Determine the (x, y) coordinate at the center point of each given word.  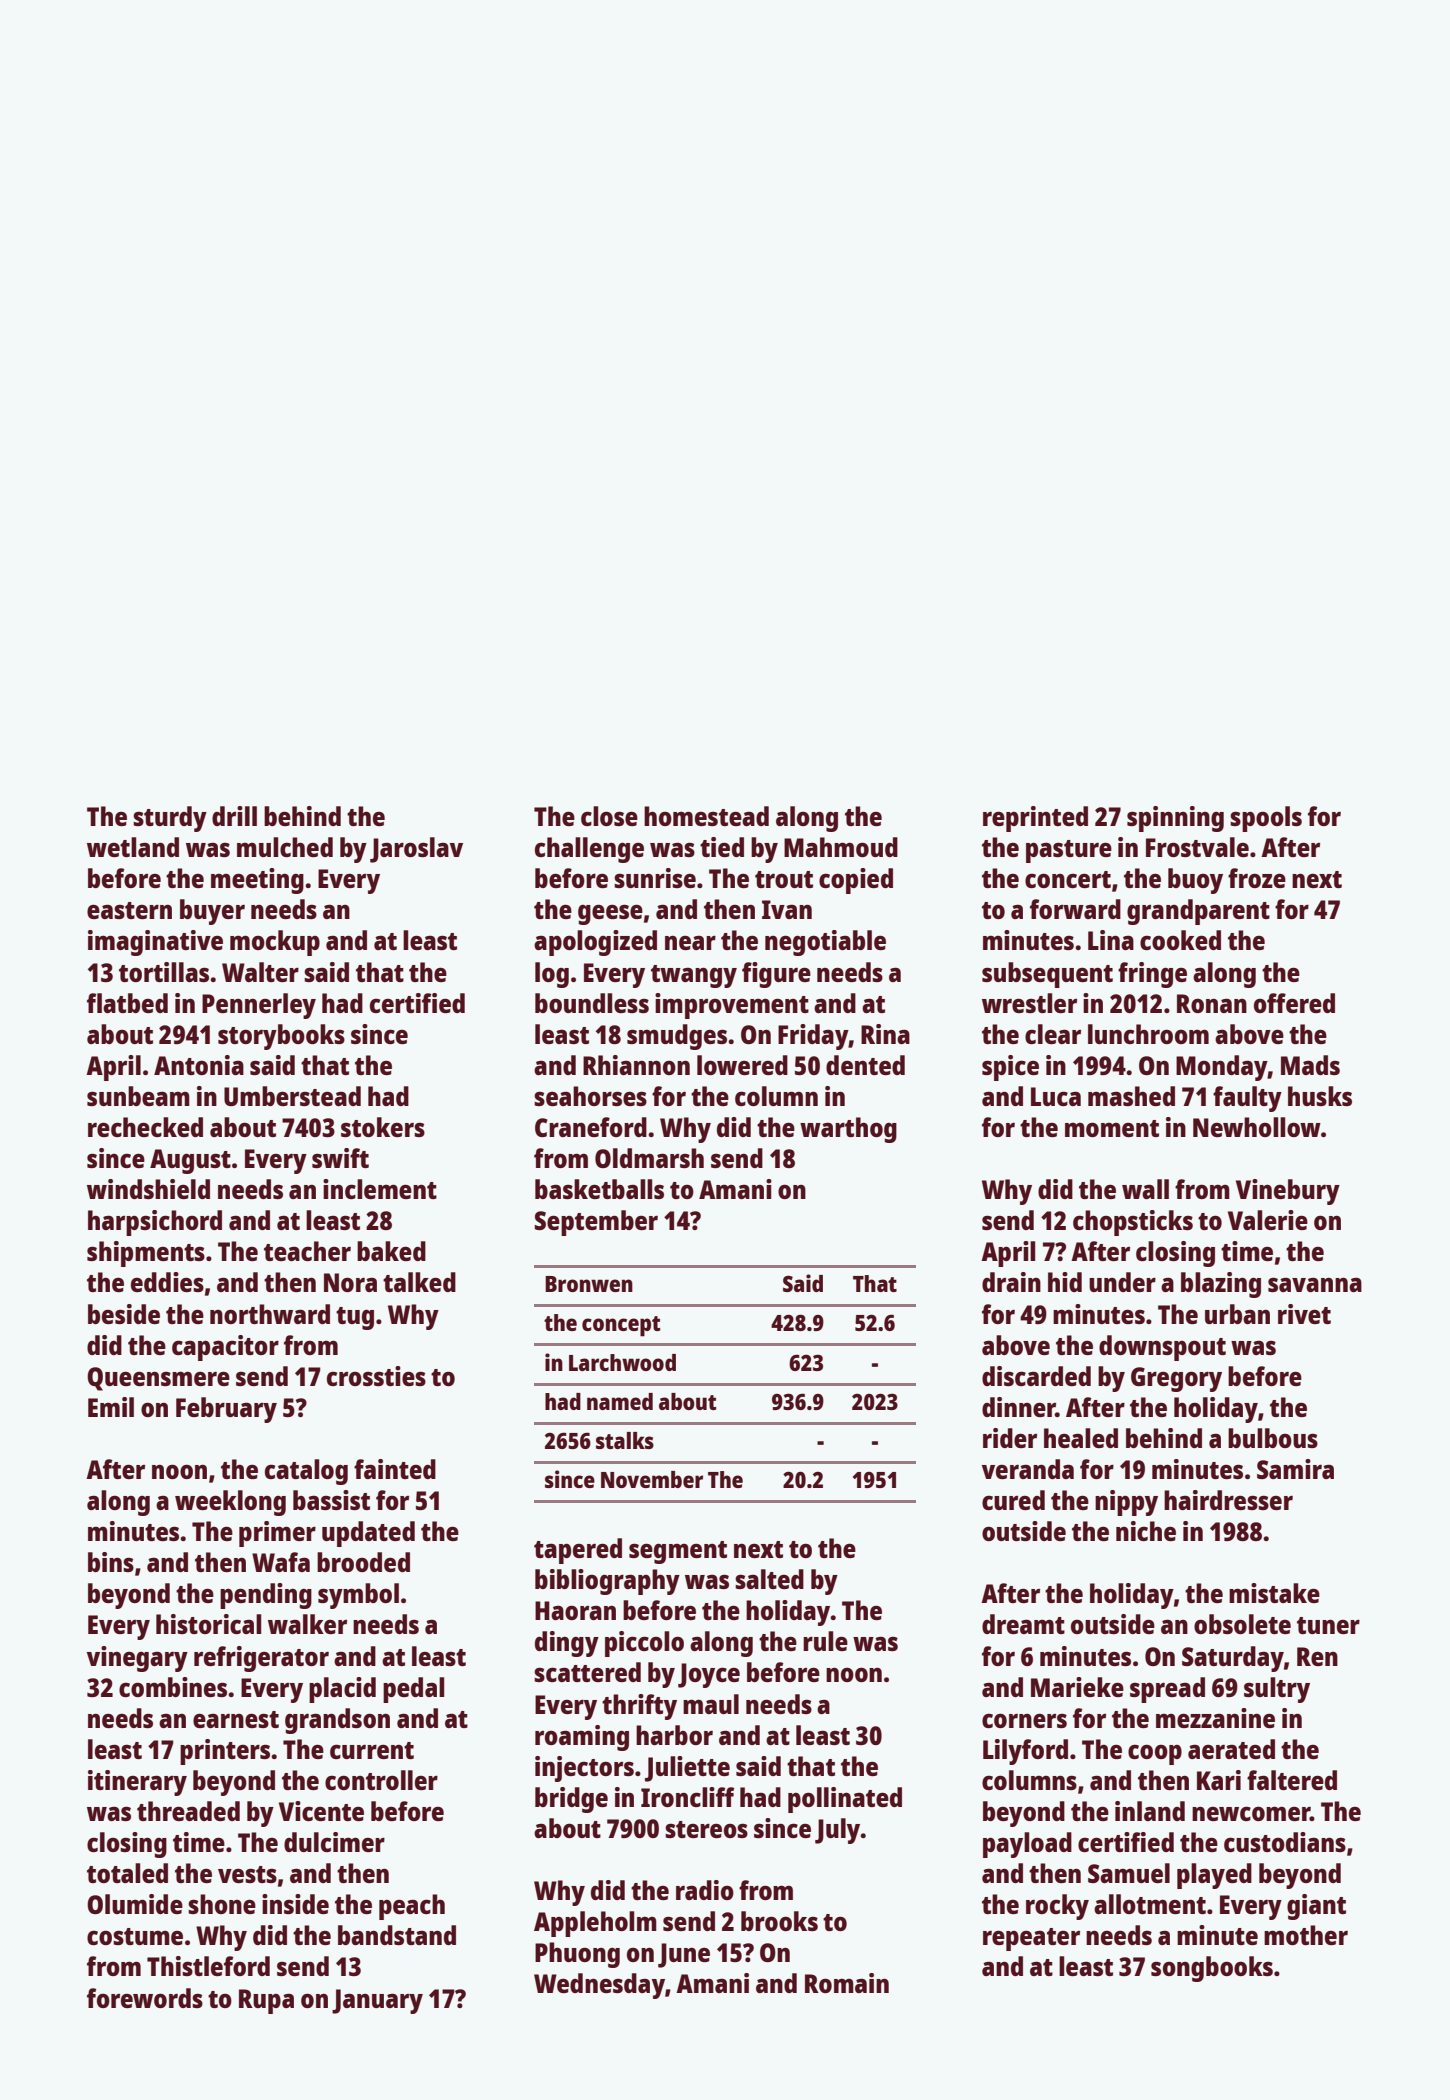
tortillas (164, 972)
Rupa (266, 2001)
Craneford (591, 1127)
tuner (1328, 1625)
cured (1013, 1500)
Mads (1310, 1065)
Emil (111, 1407)
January (377, 2001)
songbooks (1212, 1969)
